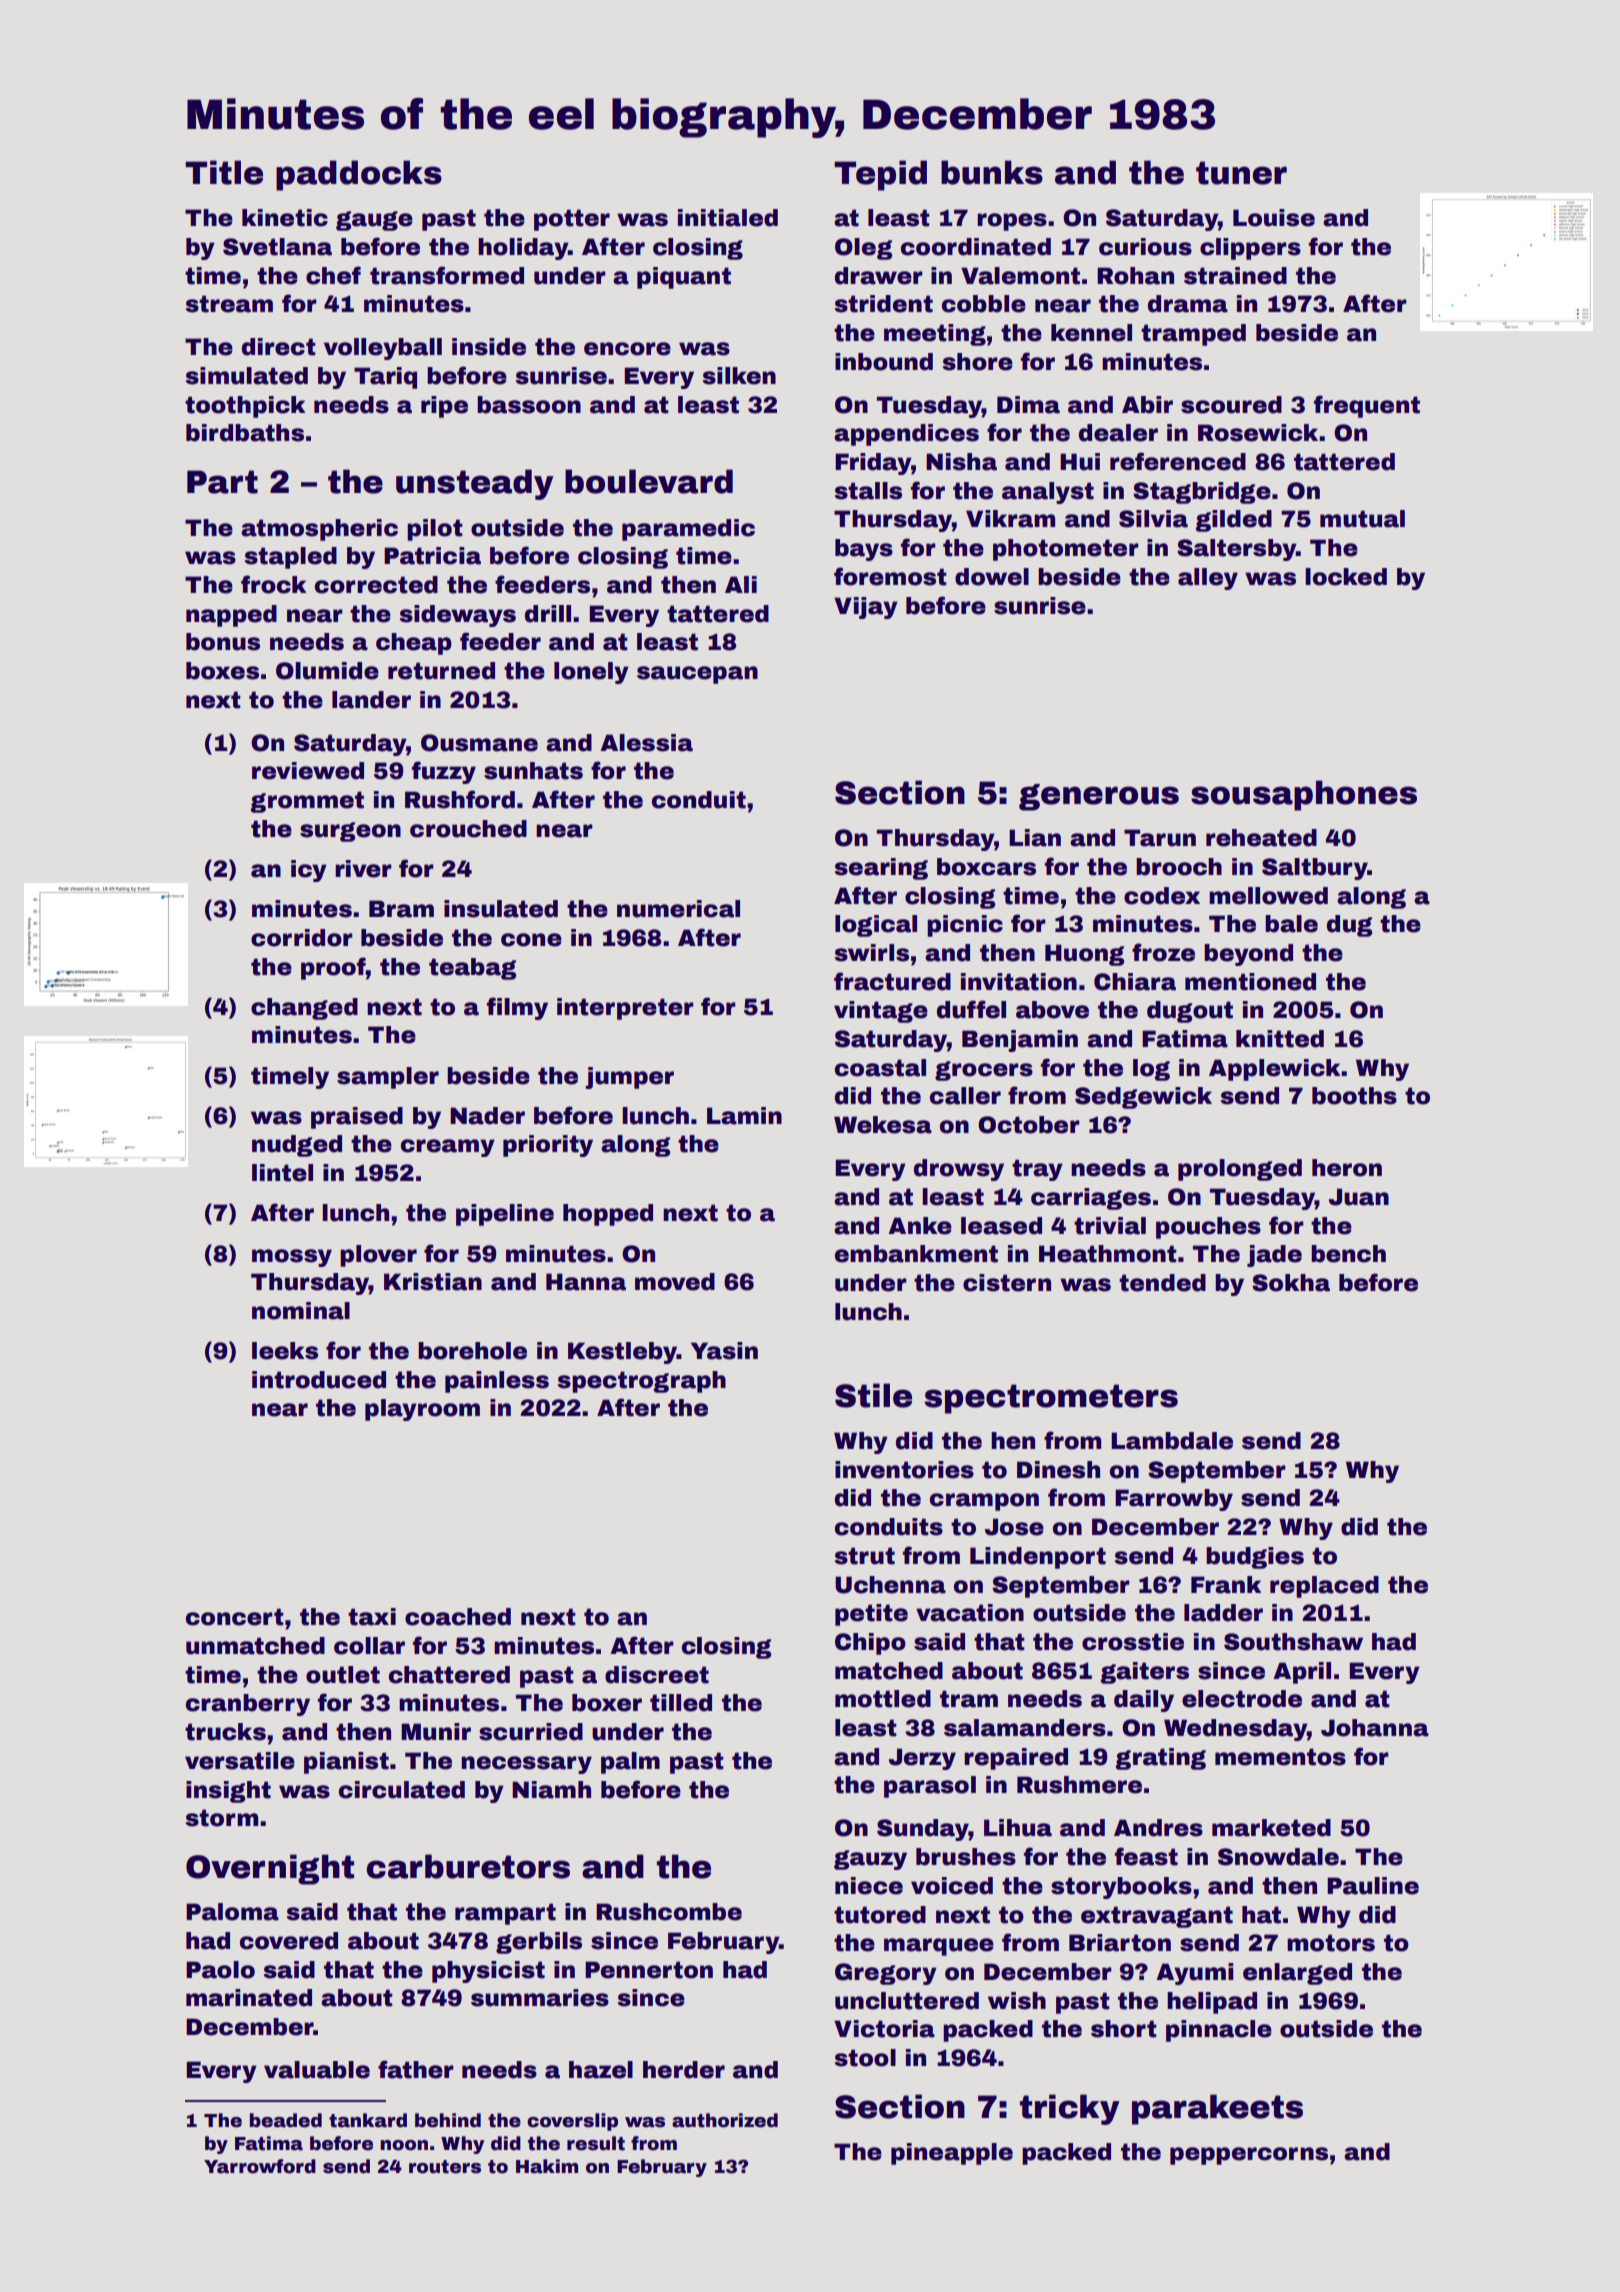 The image size is (1620, 2292). Describe the element at coordinates (883, 1125) in the page. I see `Wekesa` at that location.
